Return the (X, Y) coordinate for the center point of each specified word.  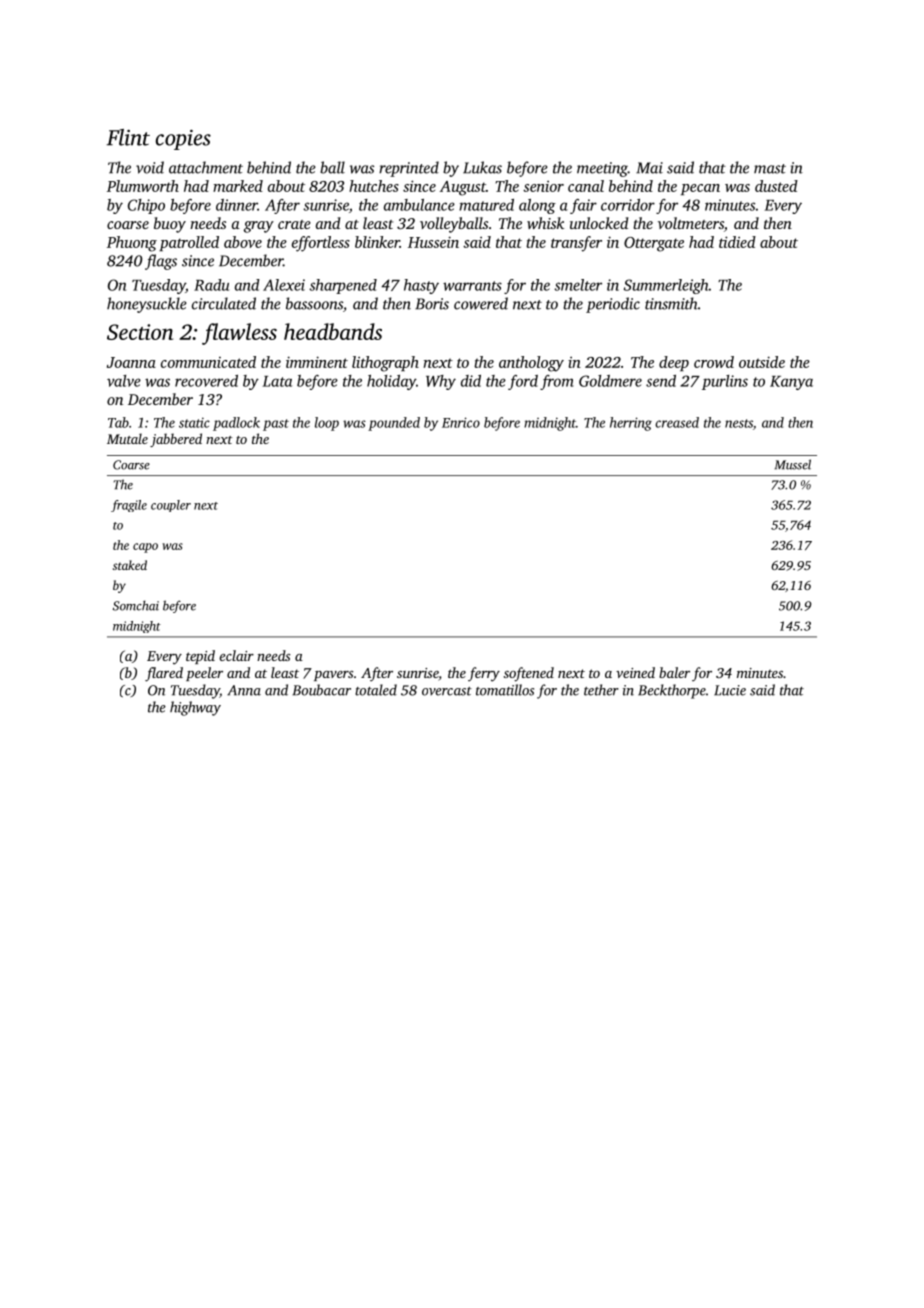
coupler (171, 506)
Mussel (793, 464)
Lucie (730, 690)
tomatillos (505, 690)
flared (164, 674)
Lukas (482, 167)
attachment (206, 167)
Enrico (461, 422)
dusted (776, 186)
